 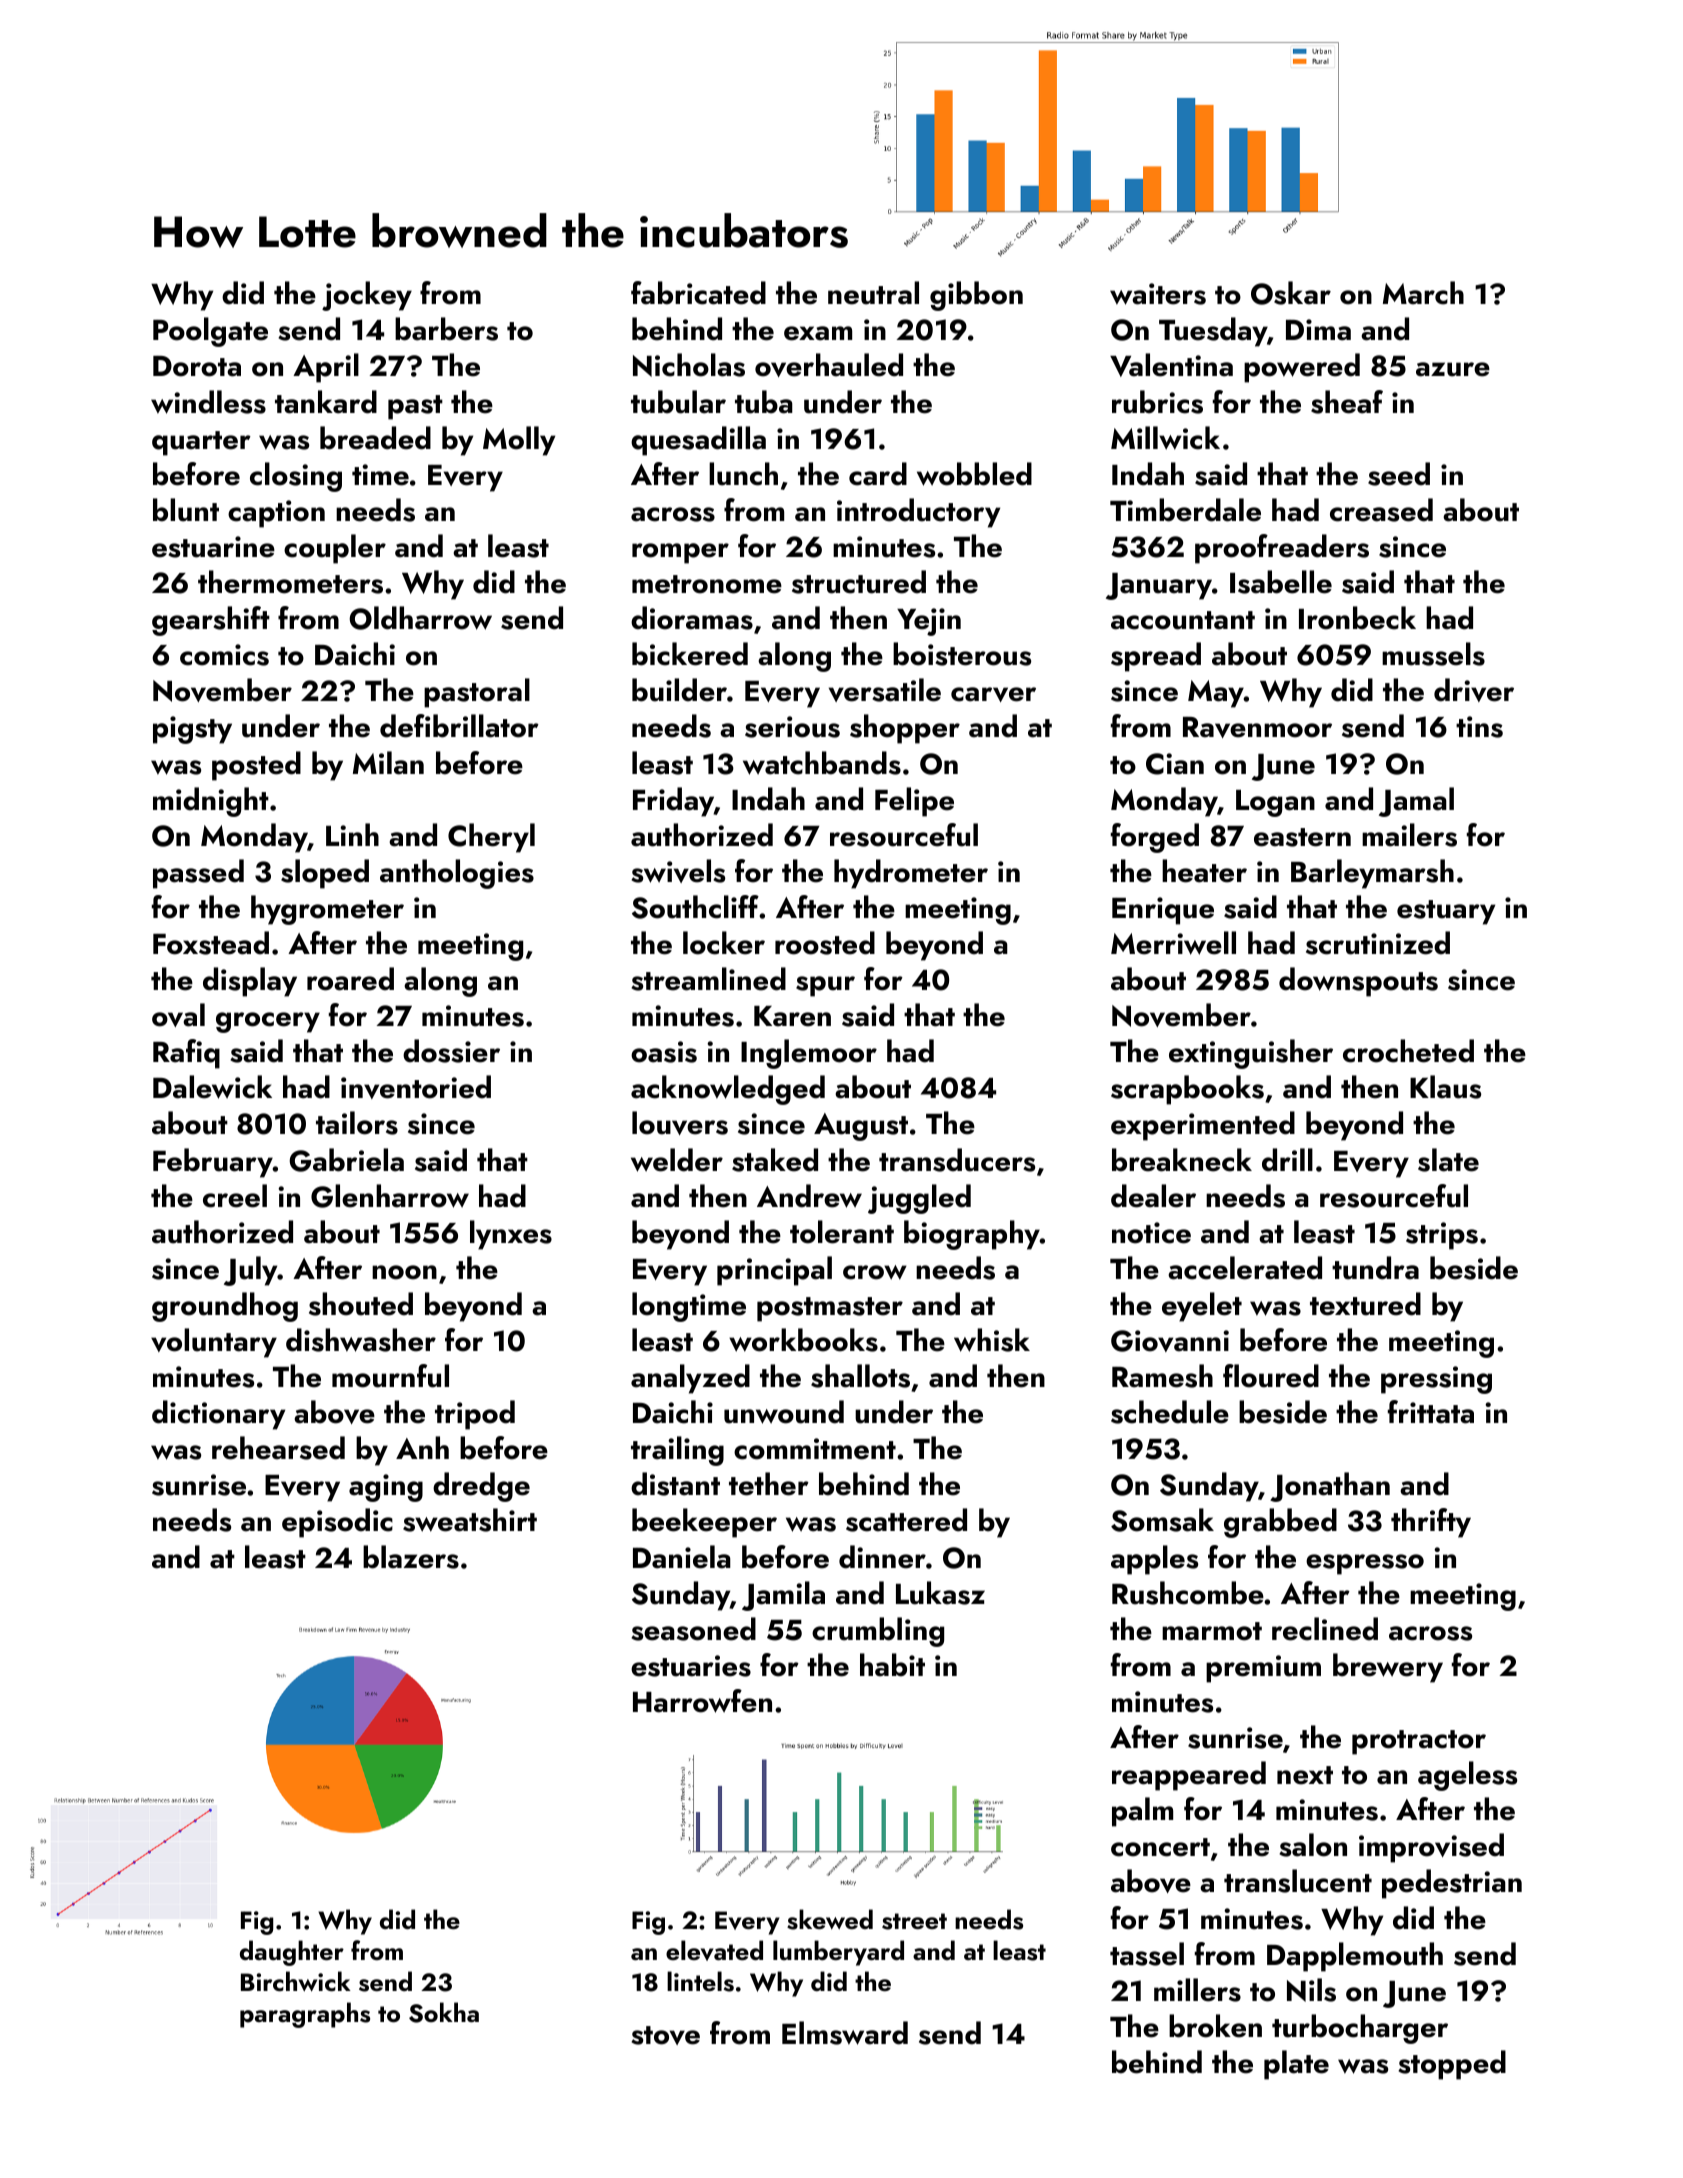 I want to click on episodic, so click(x=337, y=1523).
